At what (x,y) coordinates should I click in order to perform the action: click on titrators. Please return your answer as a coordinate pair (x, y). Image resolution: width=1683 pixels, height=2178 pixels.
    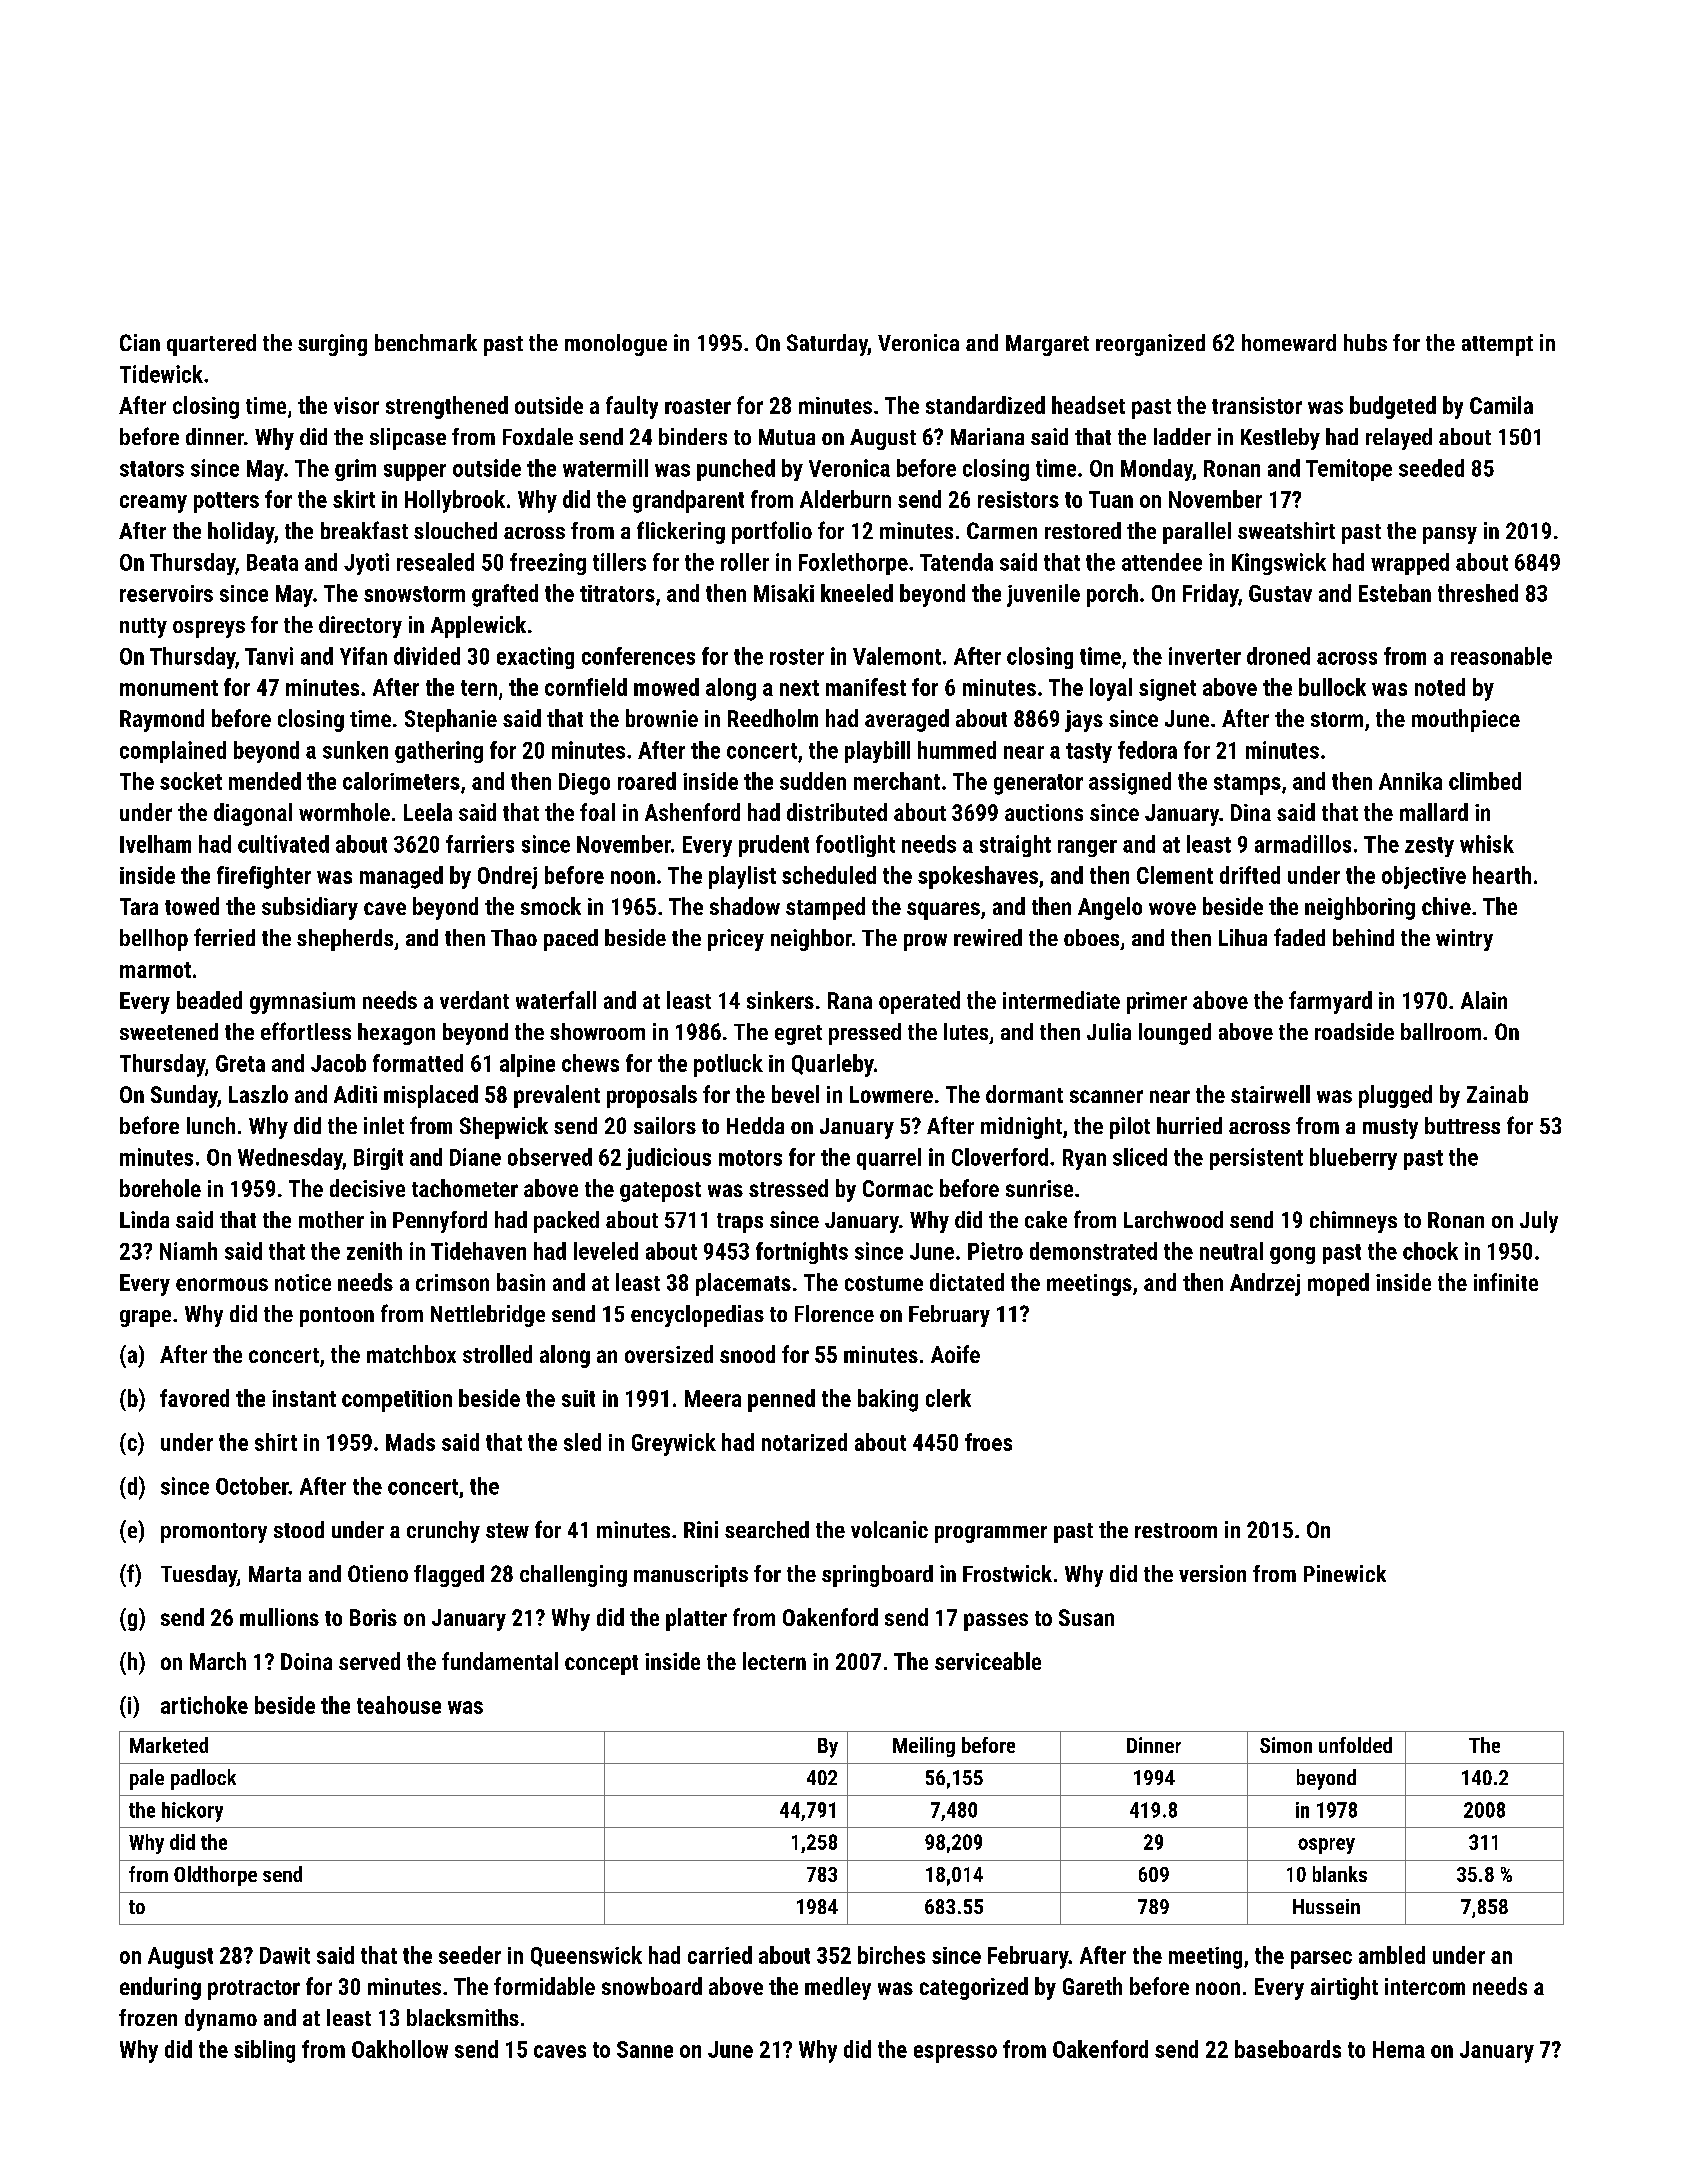
    Looking at the image, I should click on (617, 593).
